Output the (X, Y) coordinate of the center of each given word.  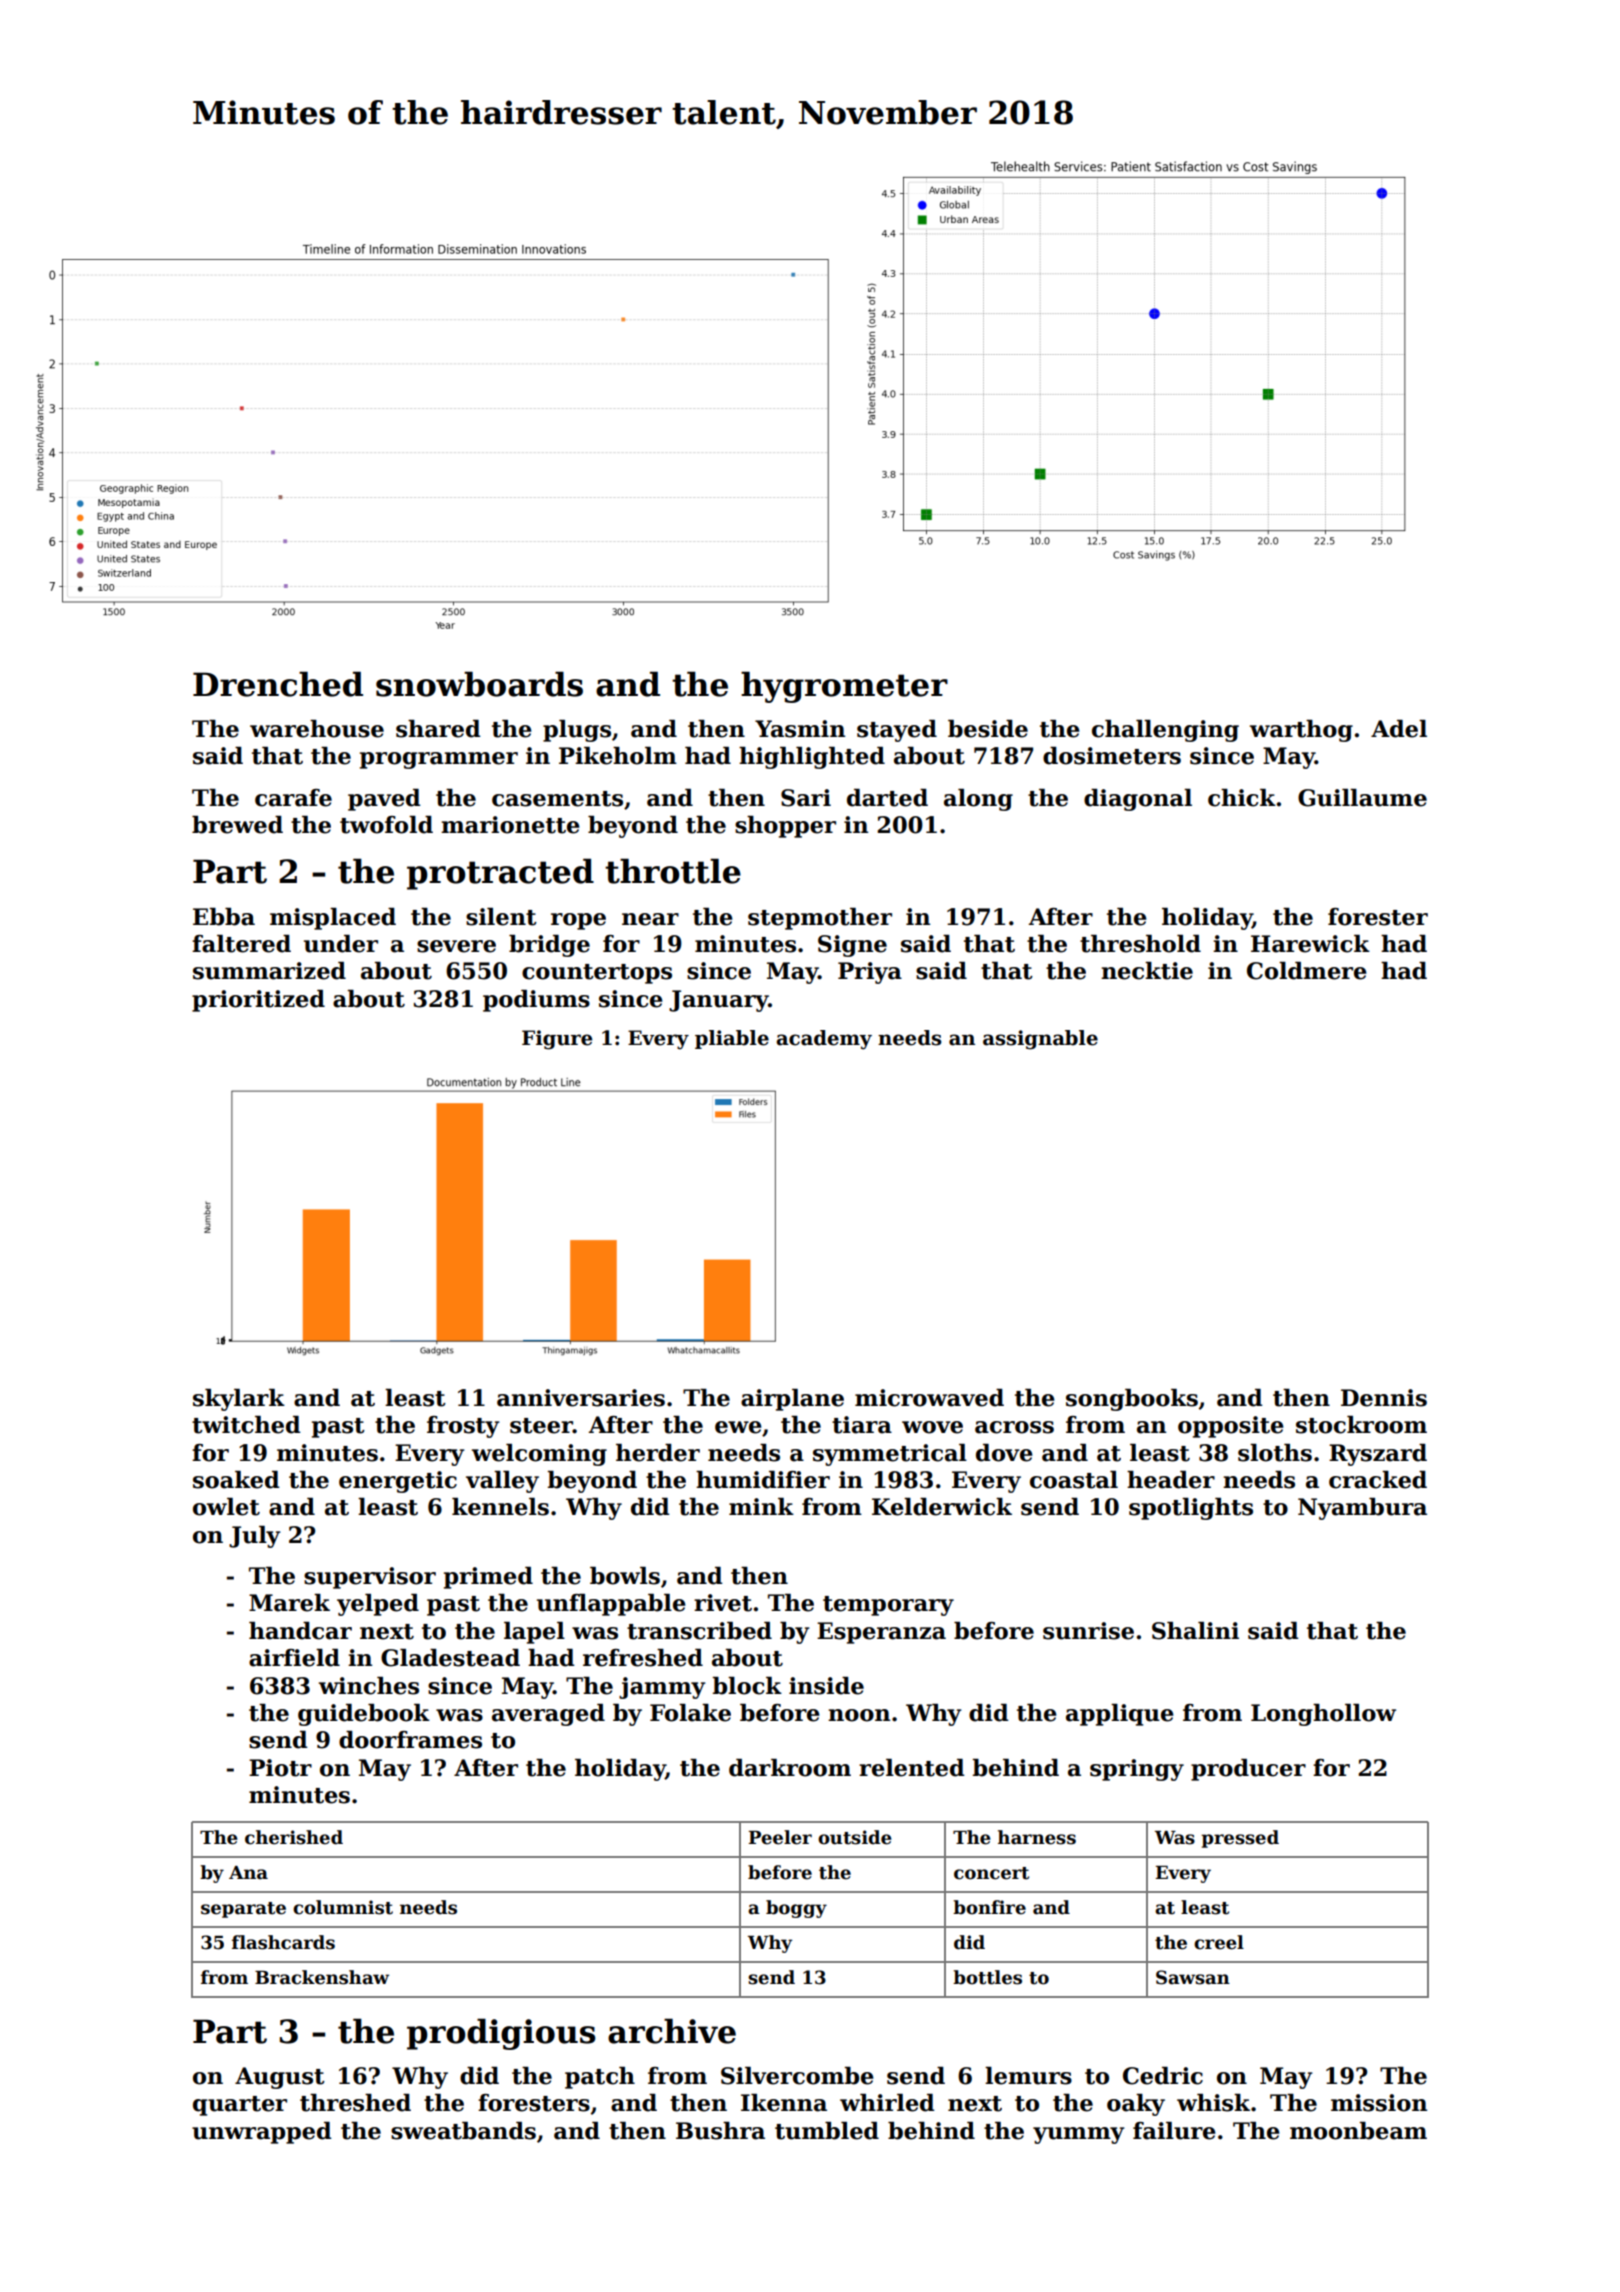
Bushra (720, 2131)
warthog (1301, 731)
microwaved (929, 1398)
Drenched (278, 684)
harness (1037, 1837)
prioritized (258, 1001)
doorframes (410, 1740)
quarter (240, 2106)
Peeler (780, 1837)
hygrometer (844, 687)
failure (1174, 2131)
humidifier (763, 1480)
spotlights (1191, 1509)
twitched (246, 1425)
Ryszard (1378, 1455)
